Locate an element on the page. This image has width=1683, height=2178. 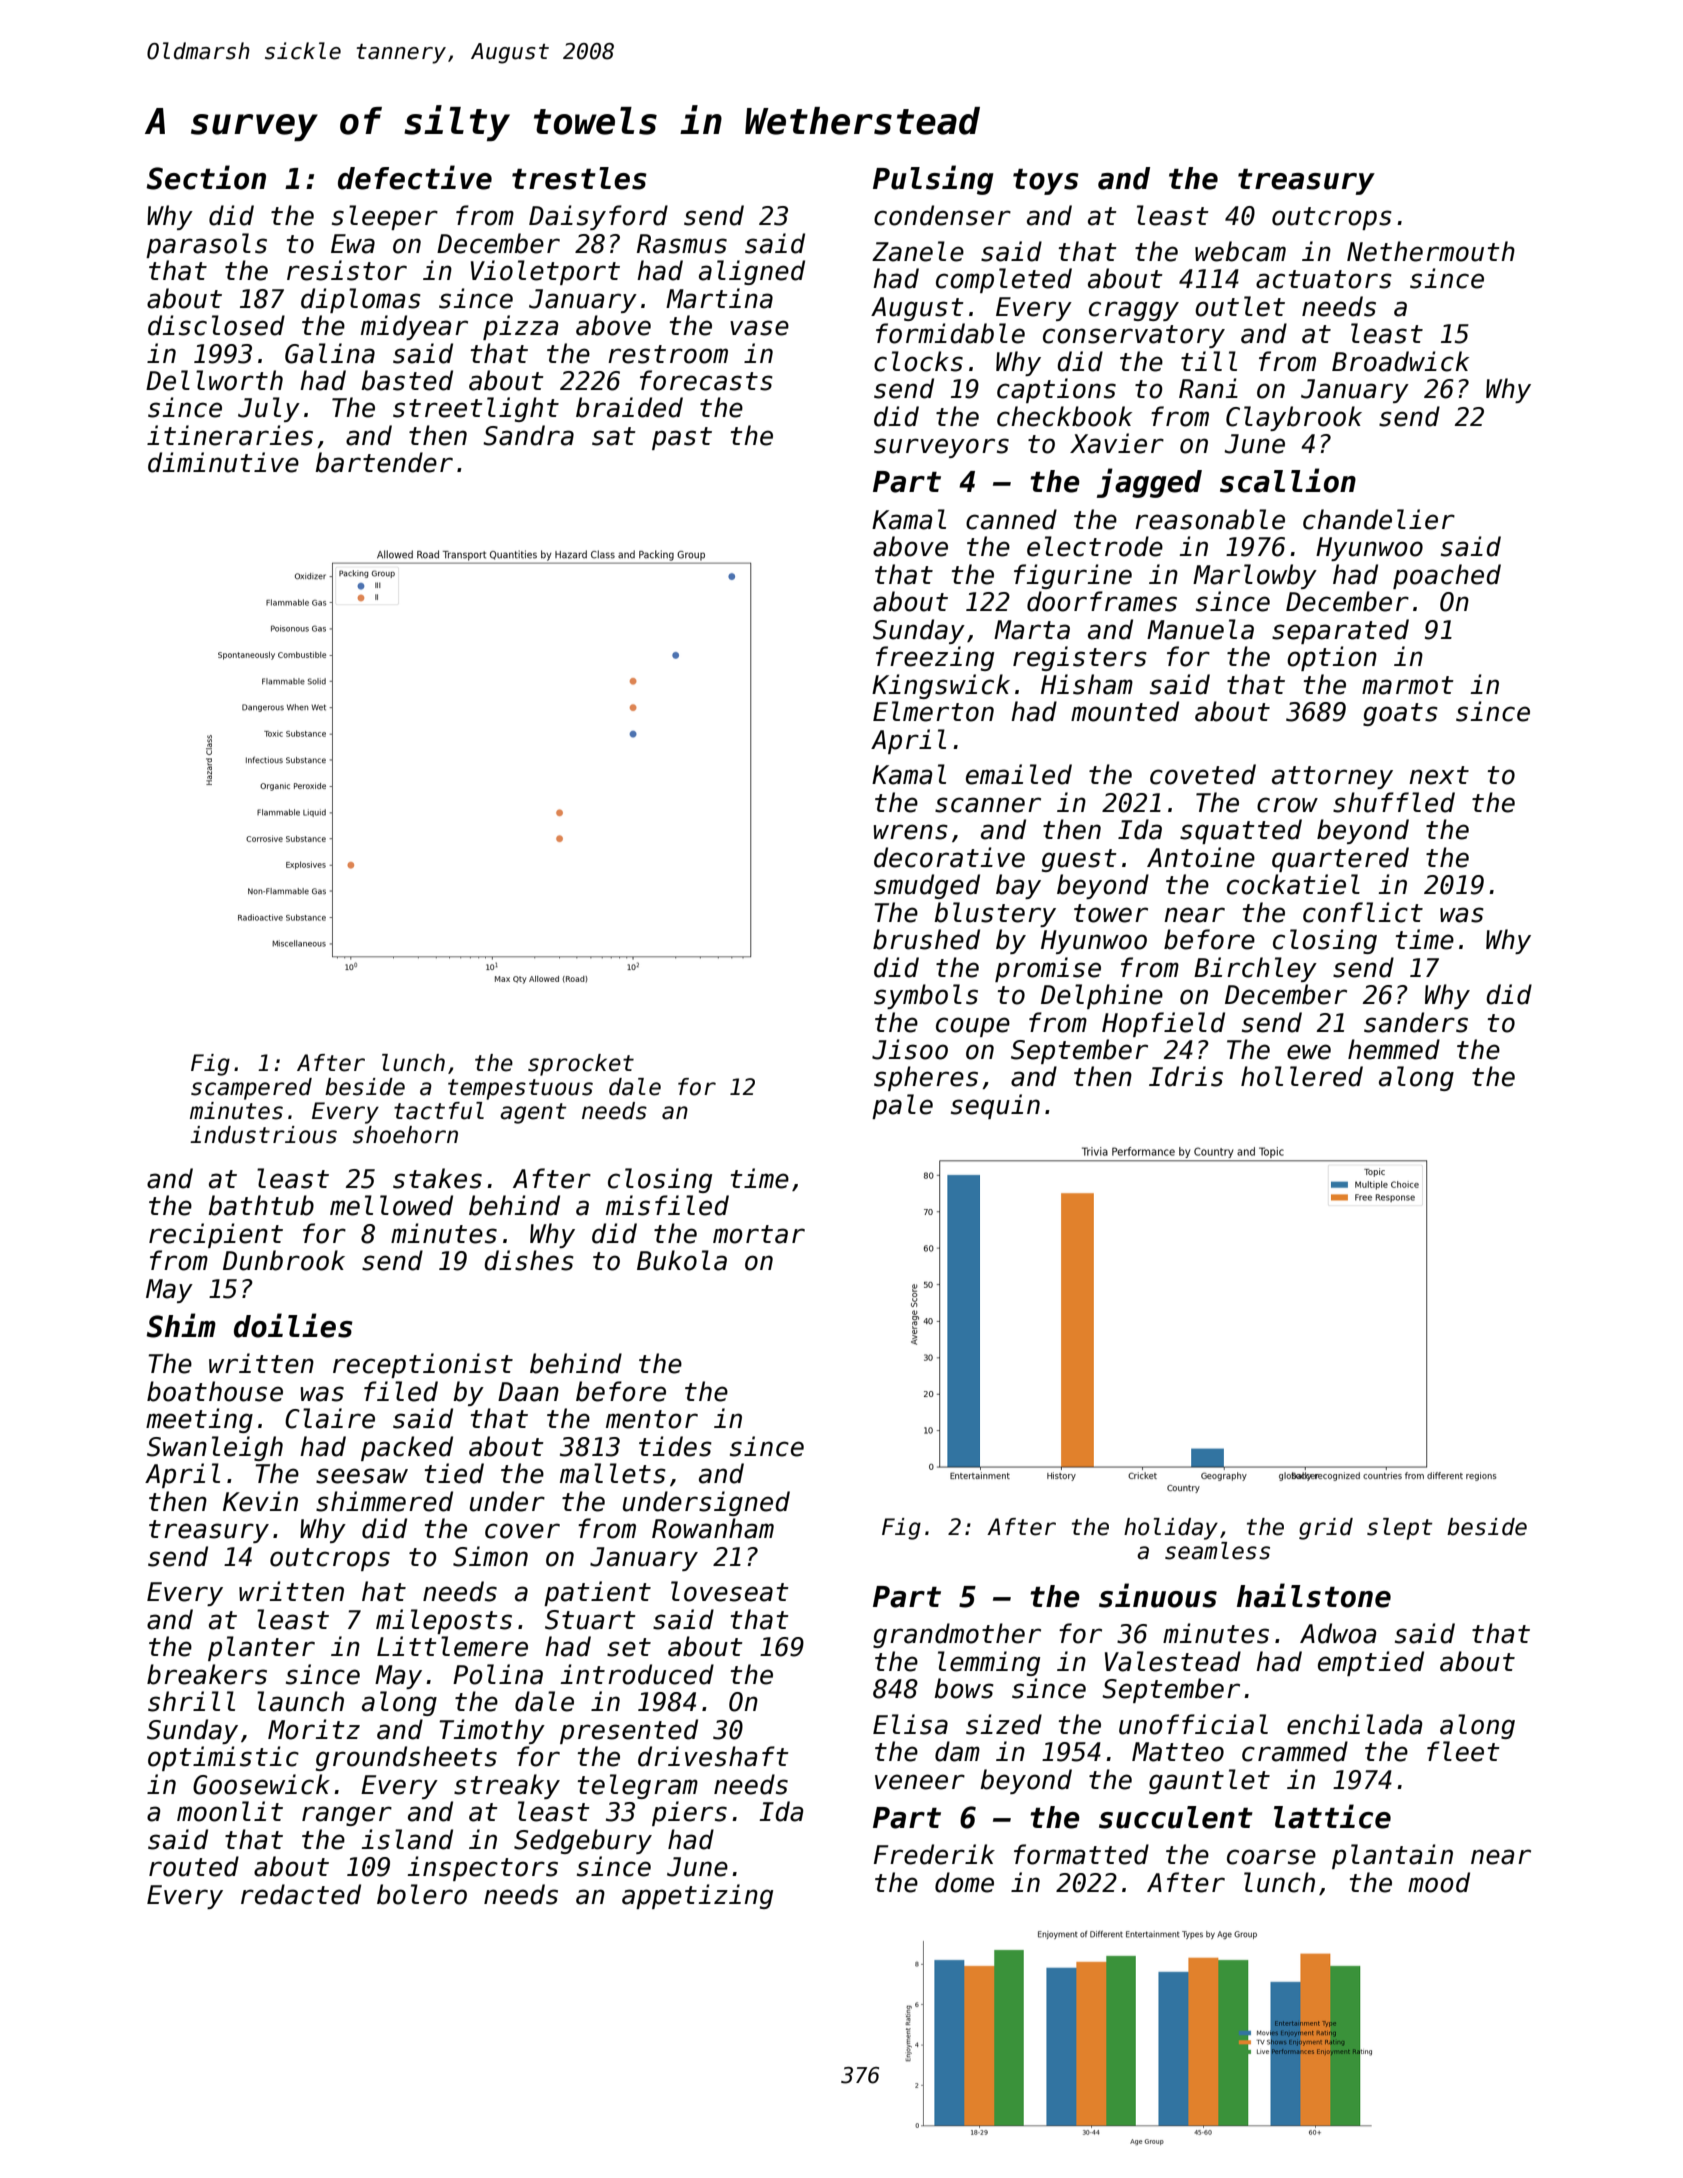
goats is located at coordinates (1400, 714).
